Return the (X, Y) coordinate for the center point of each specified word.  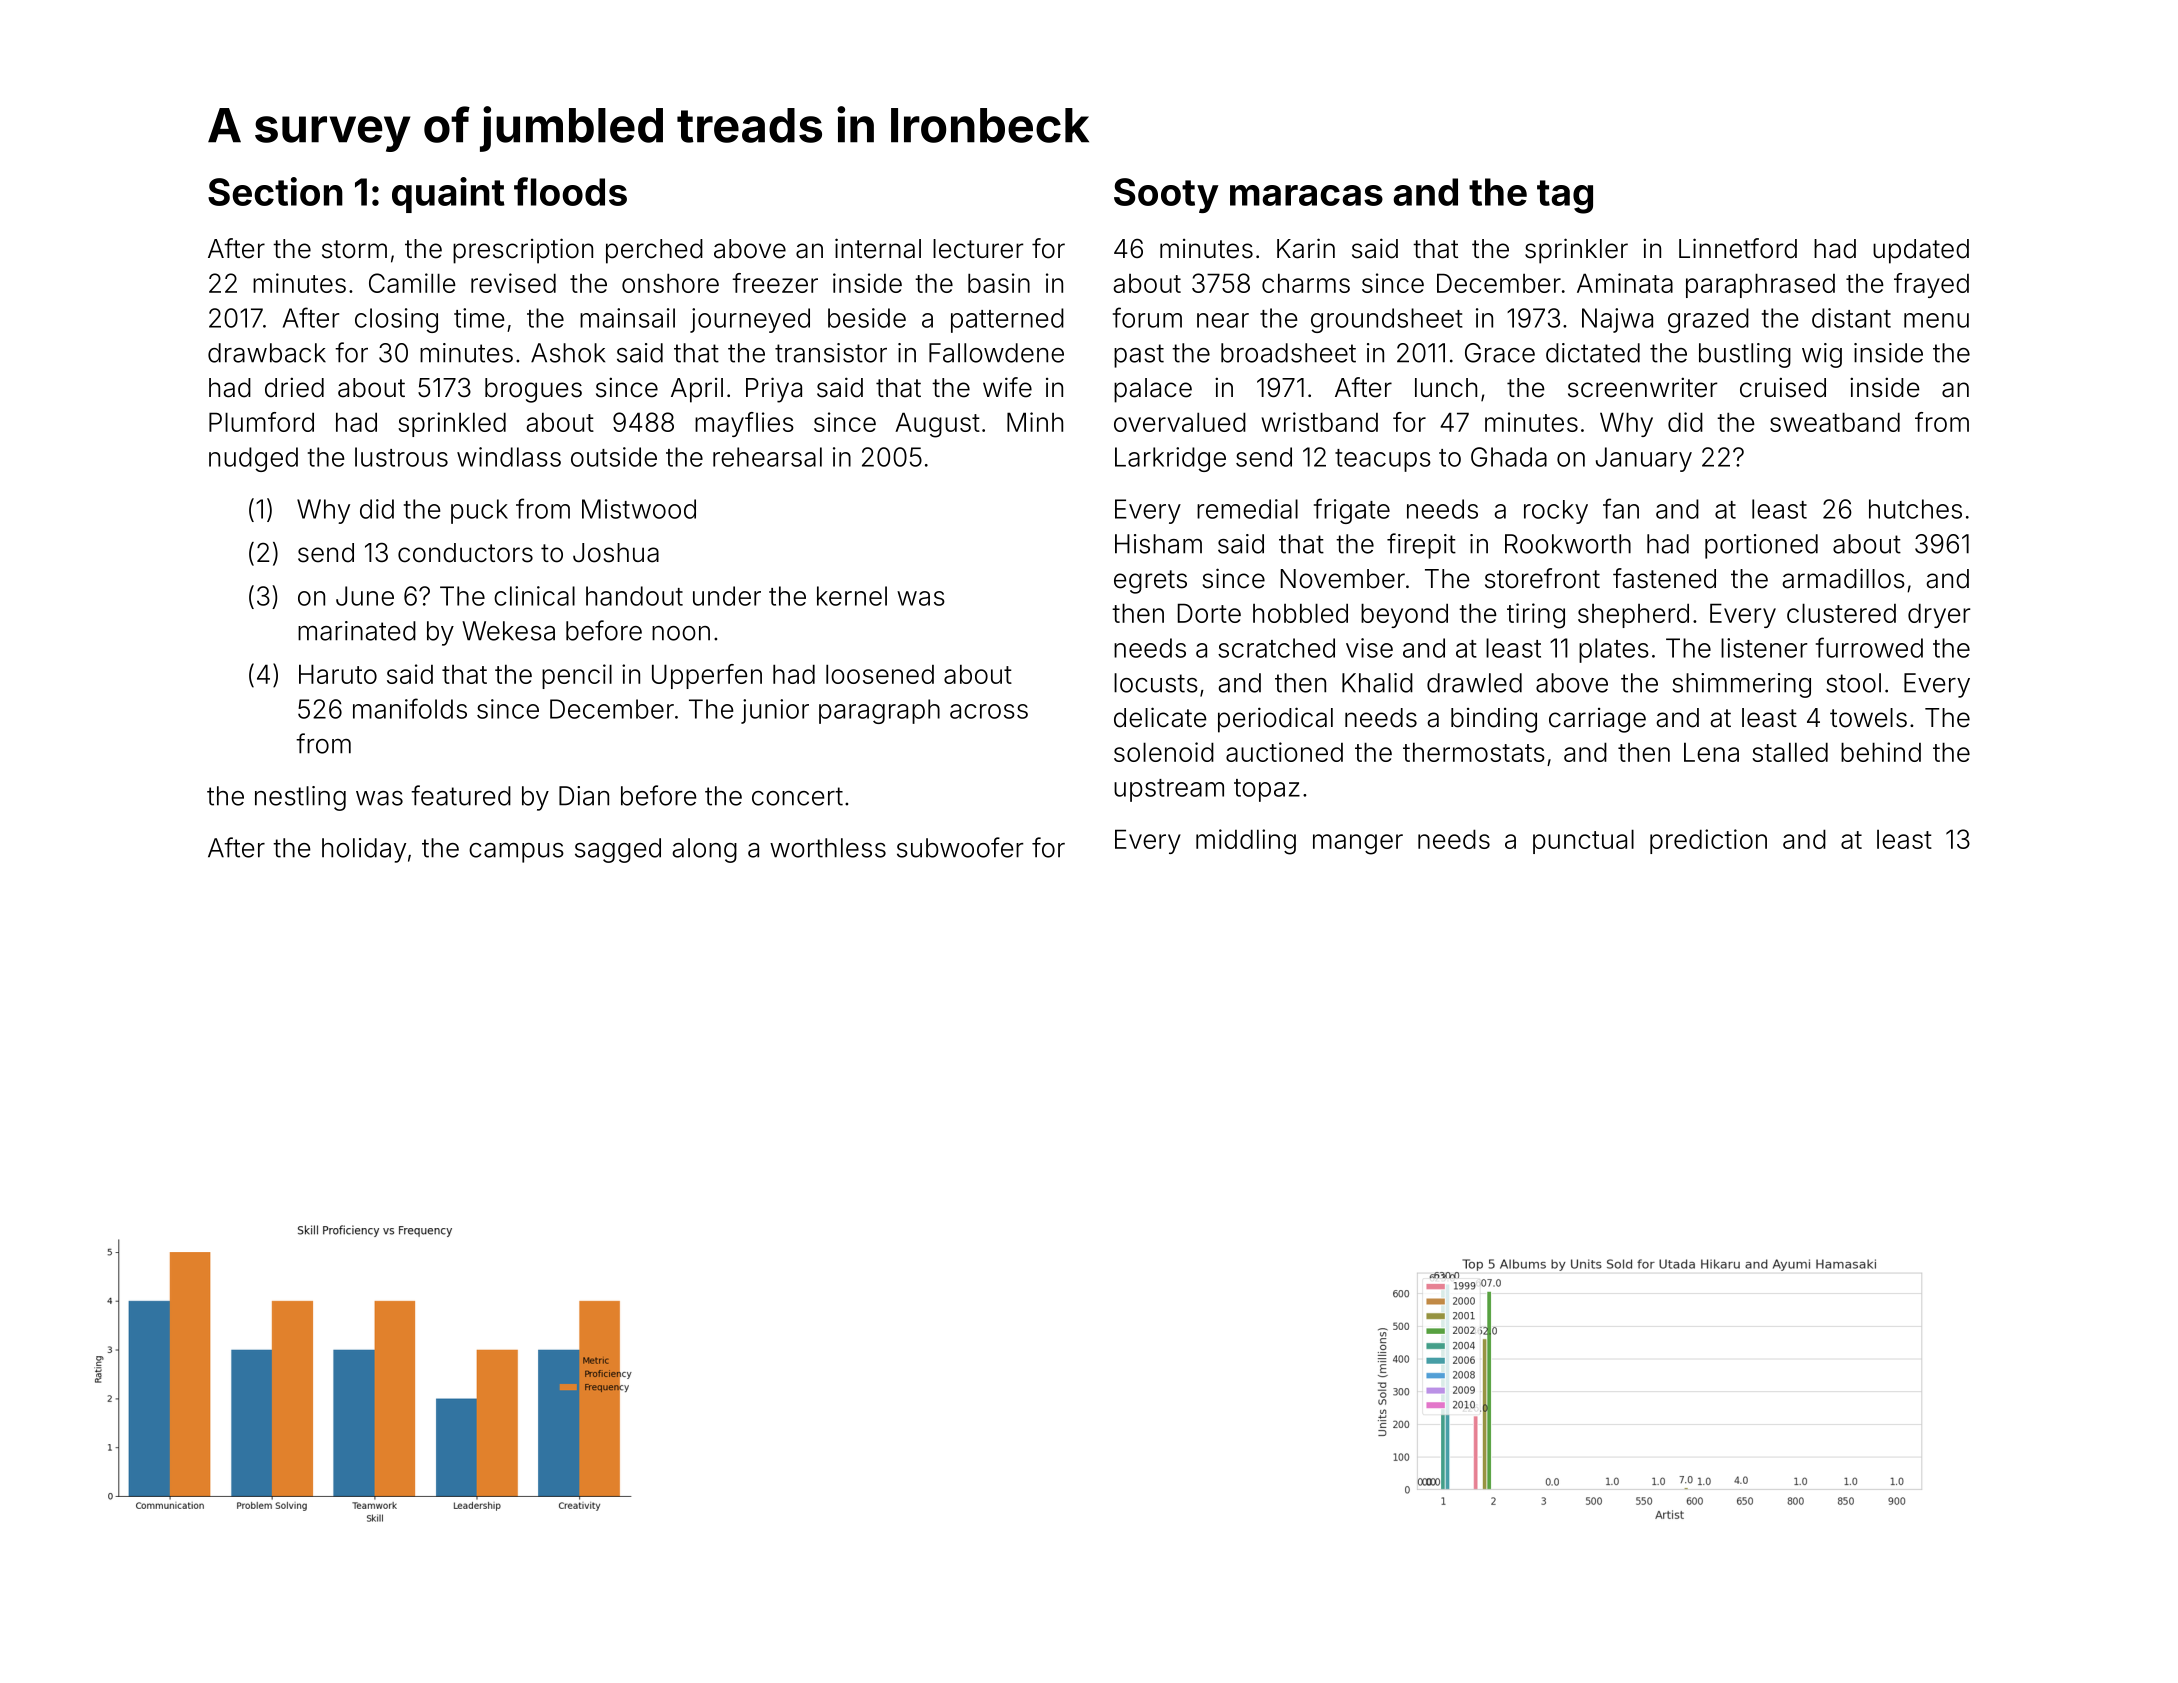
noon (681, 633)
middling (1246, 842)
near (1223, 320)
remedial (1247, 509)
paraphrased (1760, 285)
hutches (1915, 509)
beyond (1404, 615)
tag (1565, 197)
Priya (774, 390)
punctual (1583, 841)
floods (570, 191)
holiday (364, 850)
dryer (1939, 615)
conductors (465, 553)
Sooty (1166, 195)
